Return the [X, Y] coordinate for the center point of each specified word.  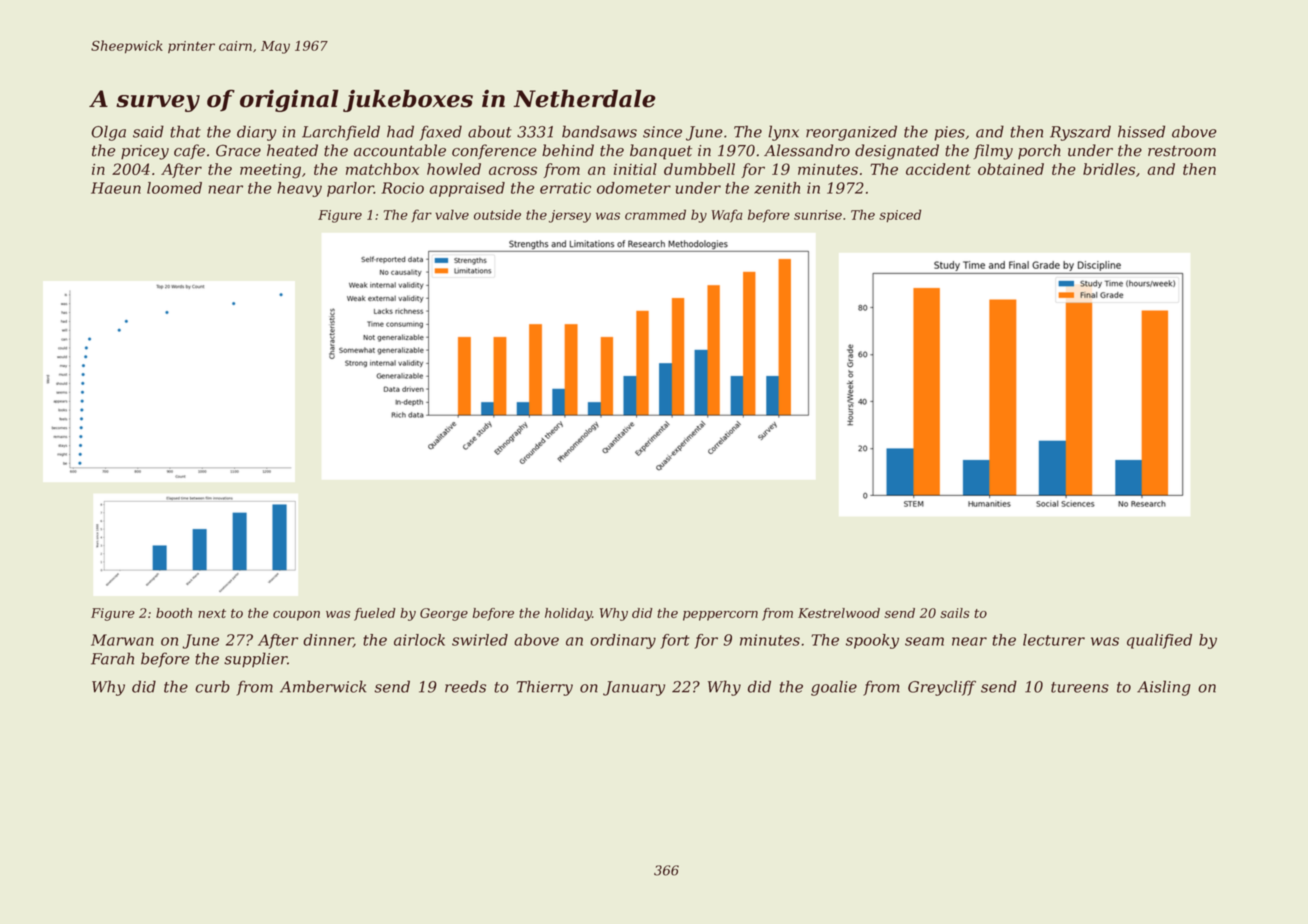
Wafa [727, 216]
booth [174, 613]
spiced [900, 215]
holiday [568, 614]
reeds [465, 686]
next [212, 613]
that [185, 131]
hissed [1141, 131]
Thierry [544, 688]
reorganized [851, 133]
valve [452, 214]
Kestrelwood [839, 613]
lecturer [1054, 640]
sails [955, 613]
